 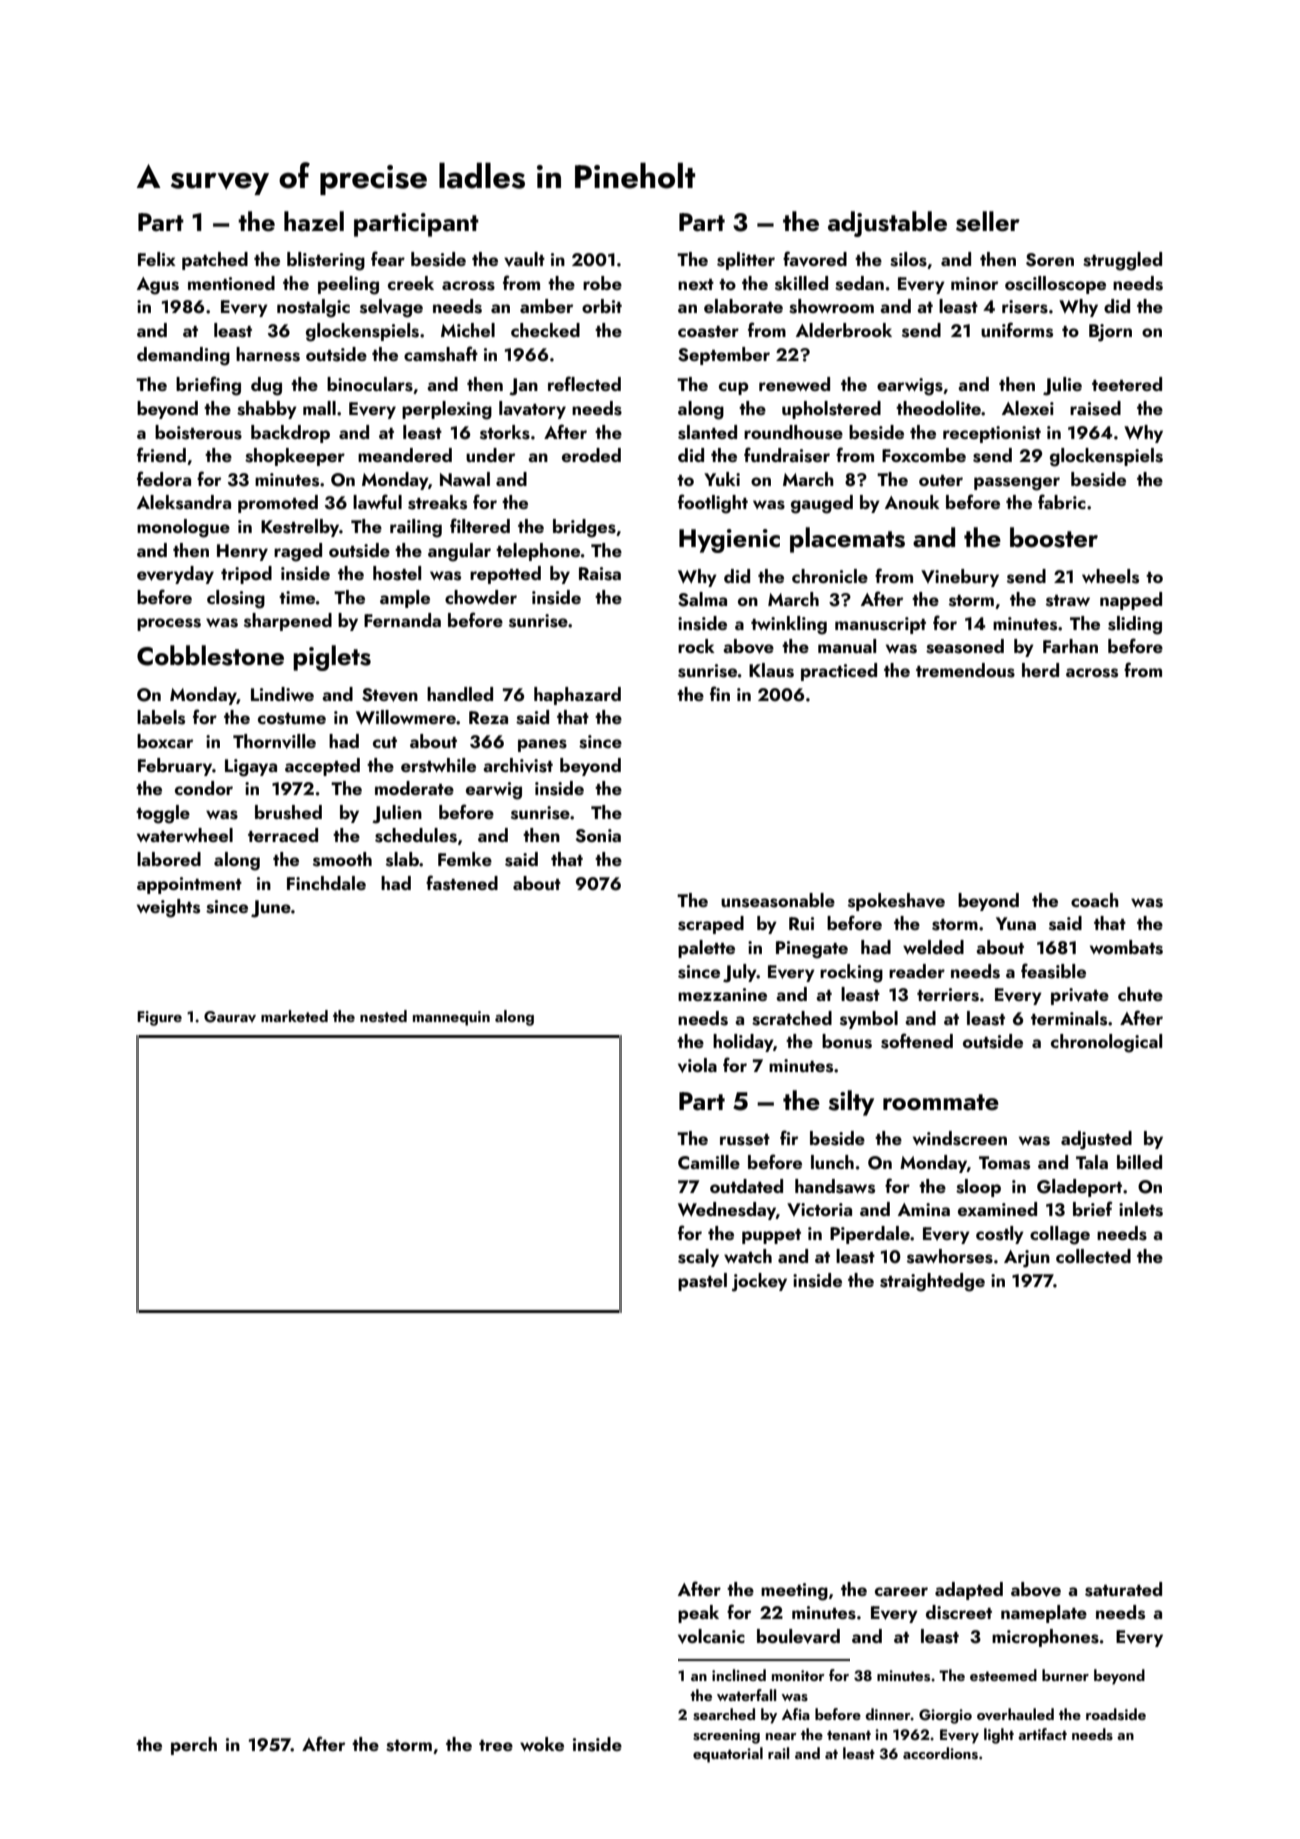 What do you see at coordinates (451, 1018) in the image?
I see `mannequin` at bounding box center [451, 1018].
